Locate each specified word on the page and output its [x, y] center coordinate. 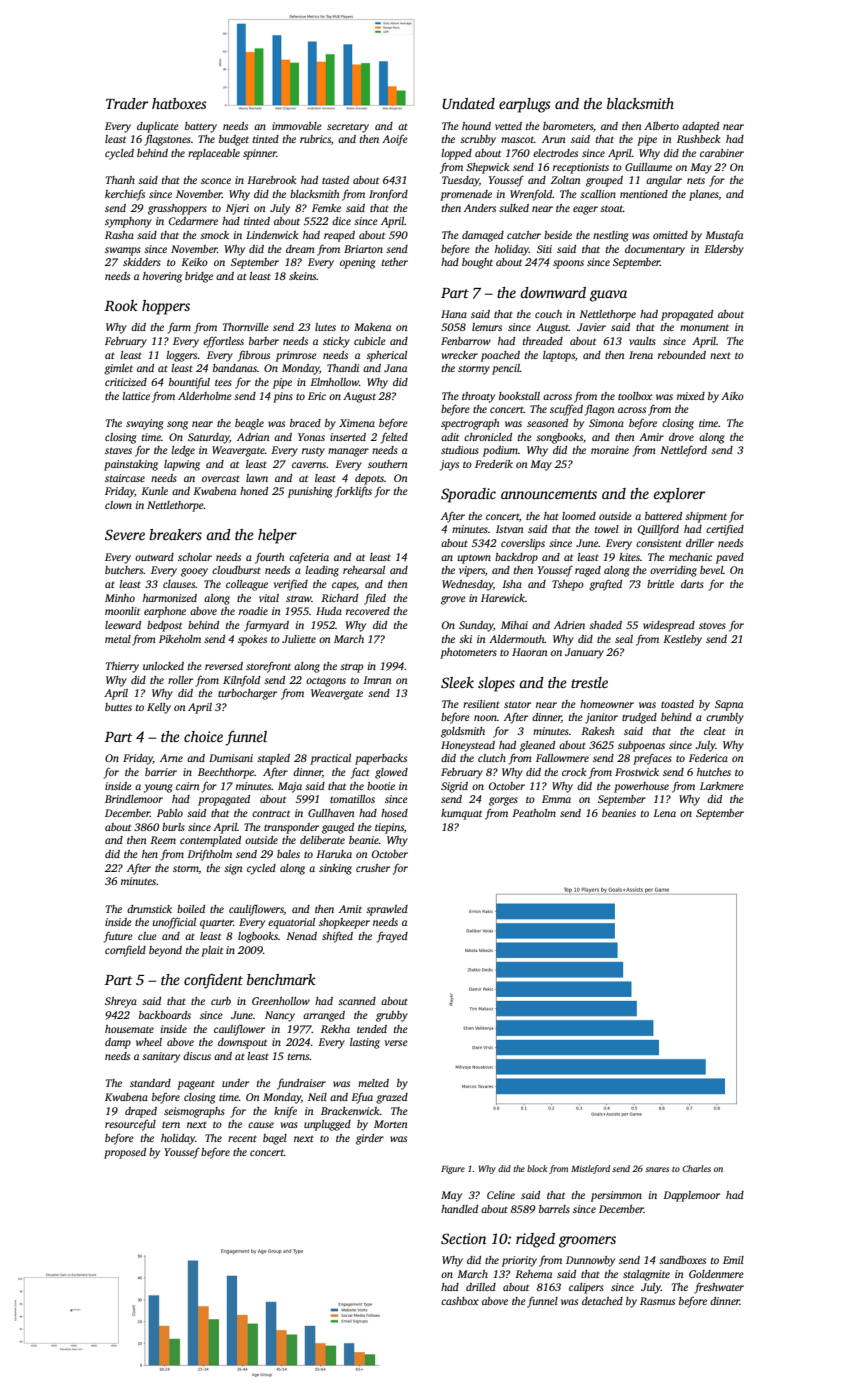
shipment [706, 517]
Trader [127, 103]
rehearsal [364, 570]
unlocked [163, 666]
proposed [125, 1153]
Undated [468, 103]
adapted [700, 127]
